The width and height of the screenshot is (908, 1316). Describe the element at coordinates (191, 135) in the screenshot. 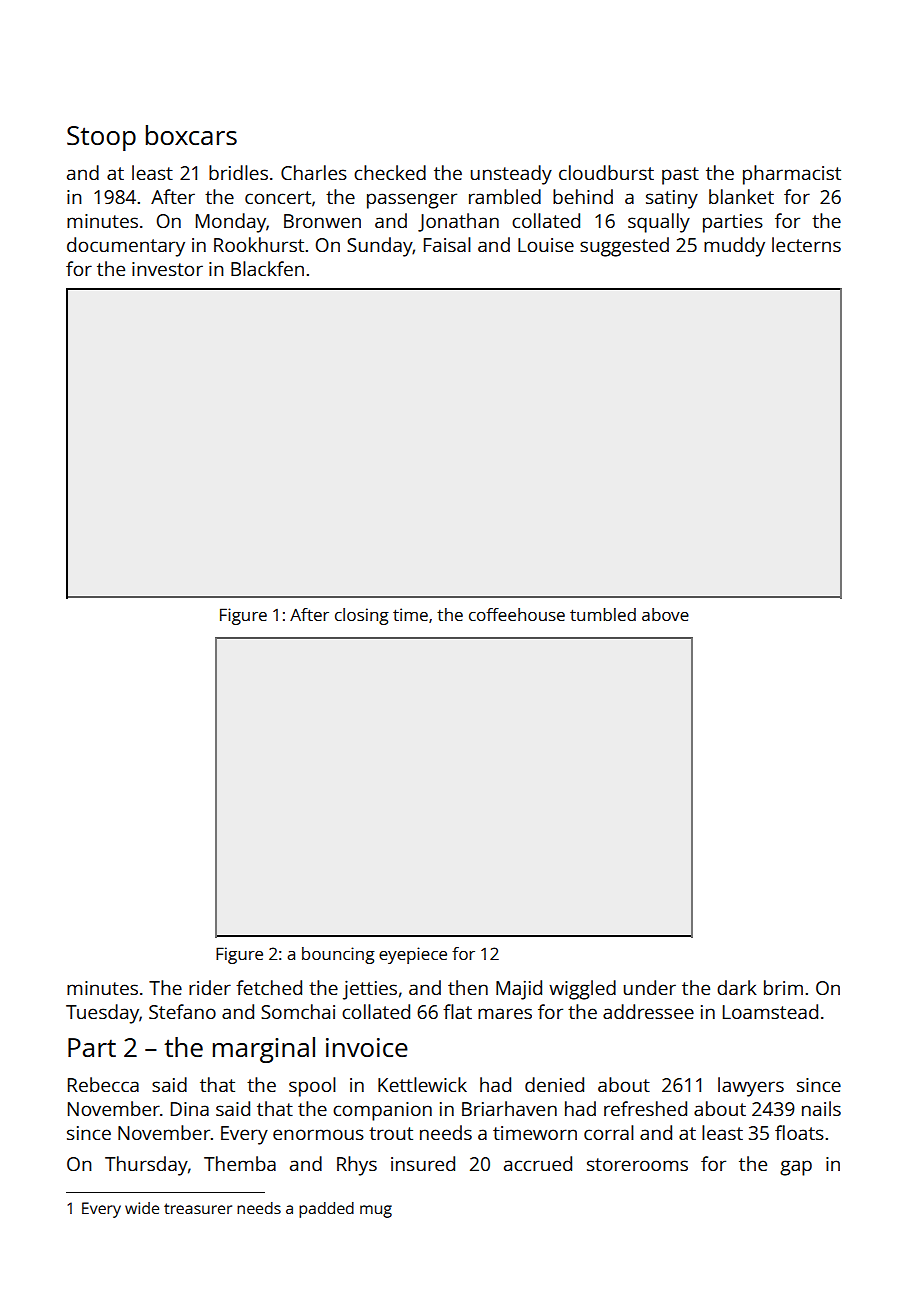

I see `boxcars` at that location.
